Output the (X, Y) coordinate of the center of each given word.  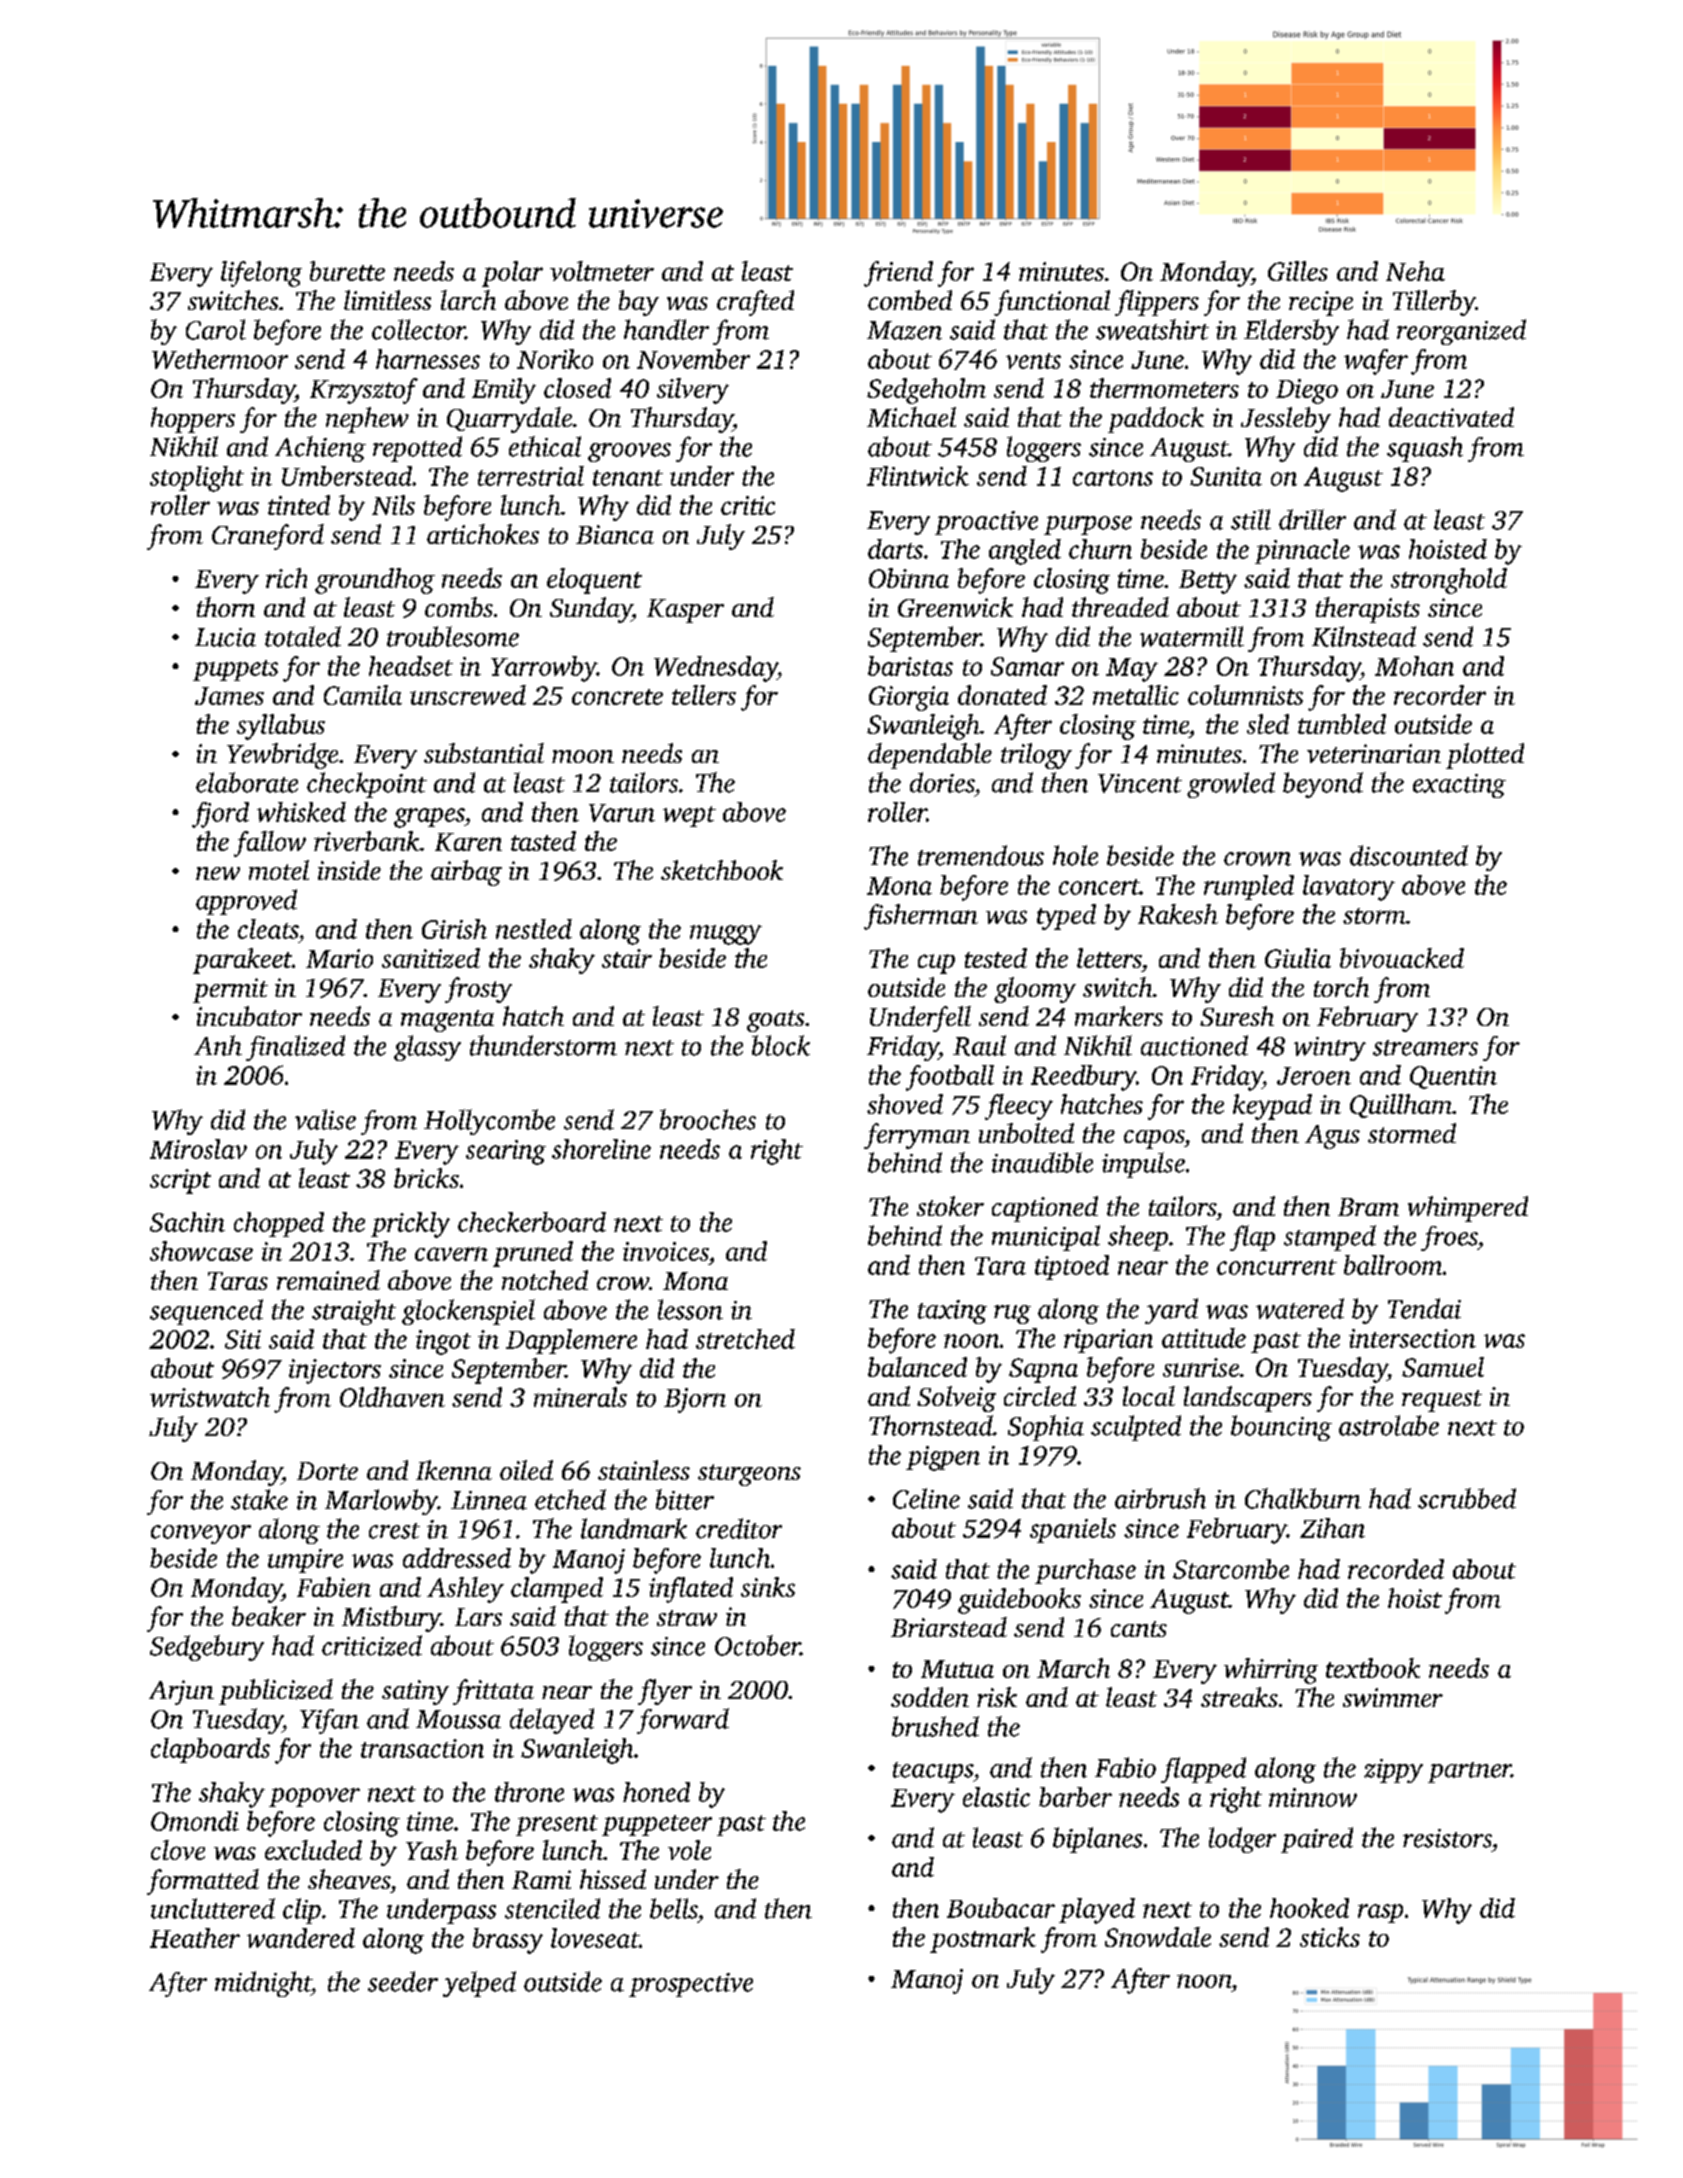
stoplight (197, 479)
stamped (1330, 1238)
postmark (983, 1940)
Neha (1415, 271)
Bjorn (695, 1400)
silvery (693, 391)
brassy (508, 1941)
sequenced (206, 1312)
